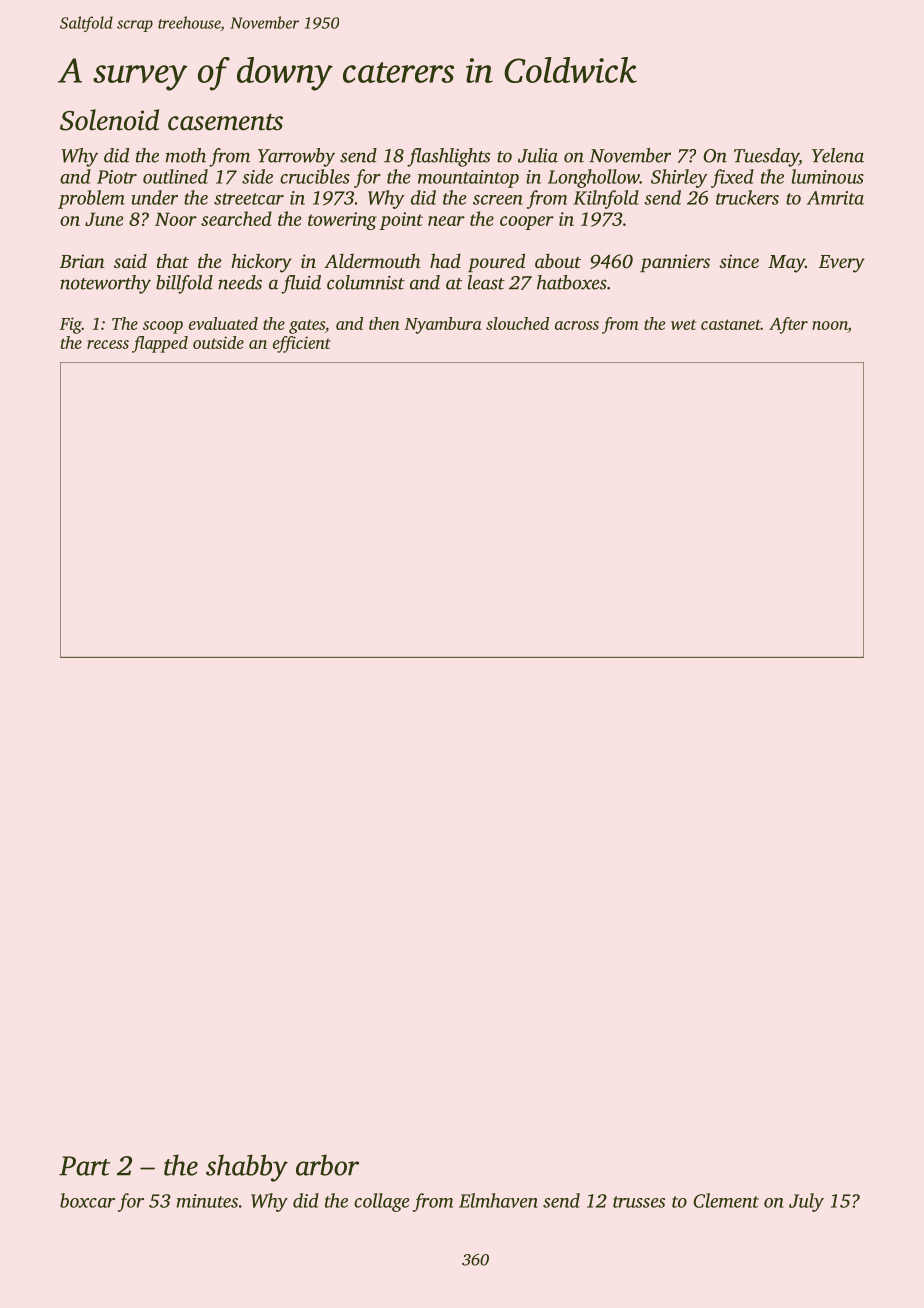  I want to click on trusses, so click(639, 1202).
